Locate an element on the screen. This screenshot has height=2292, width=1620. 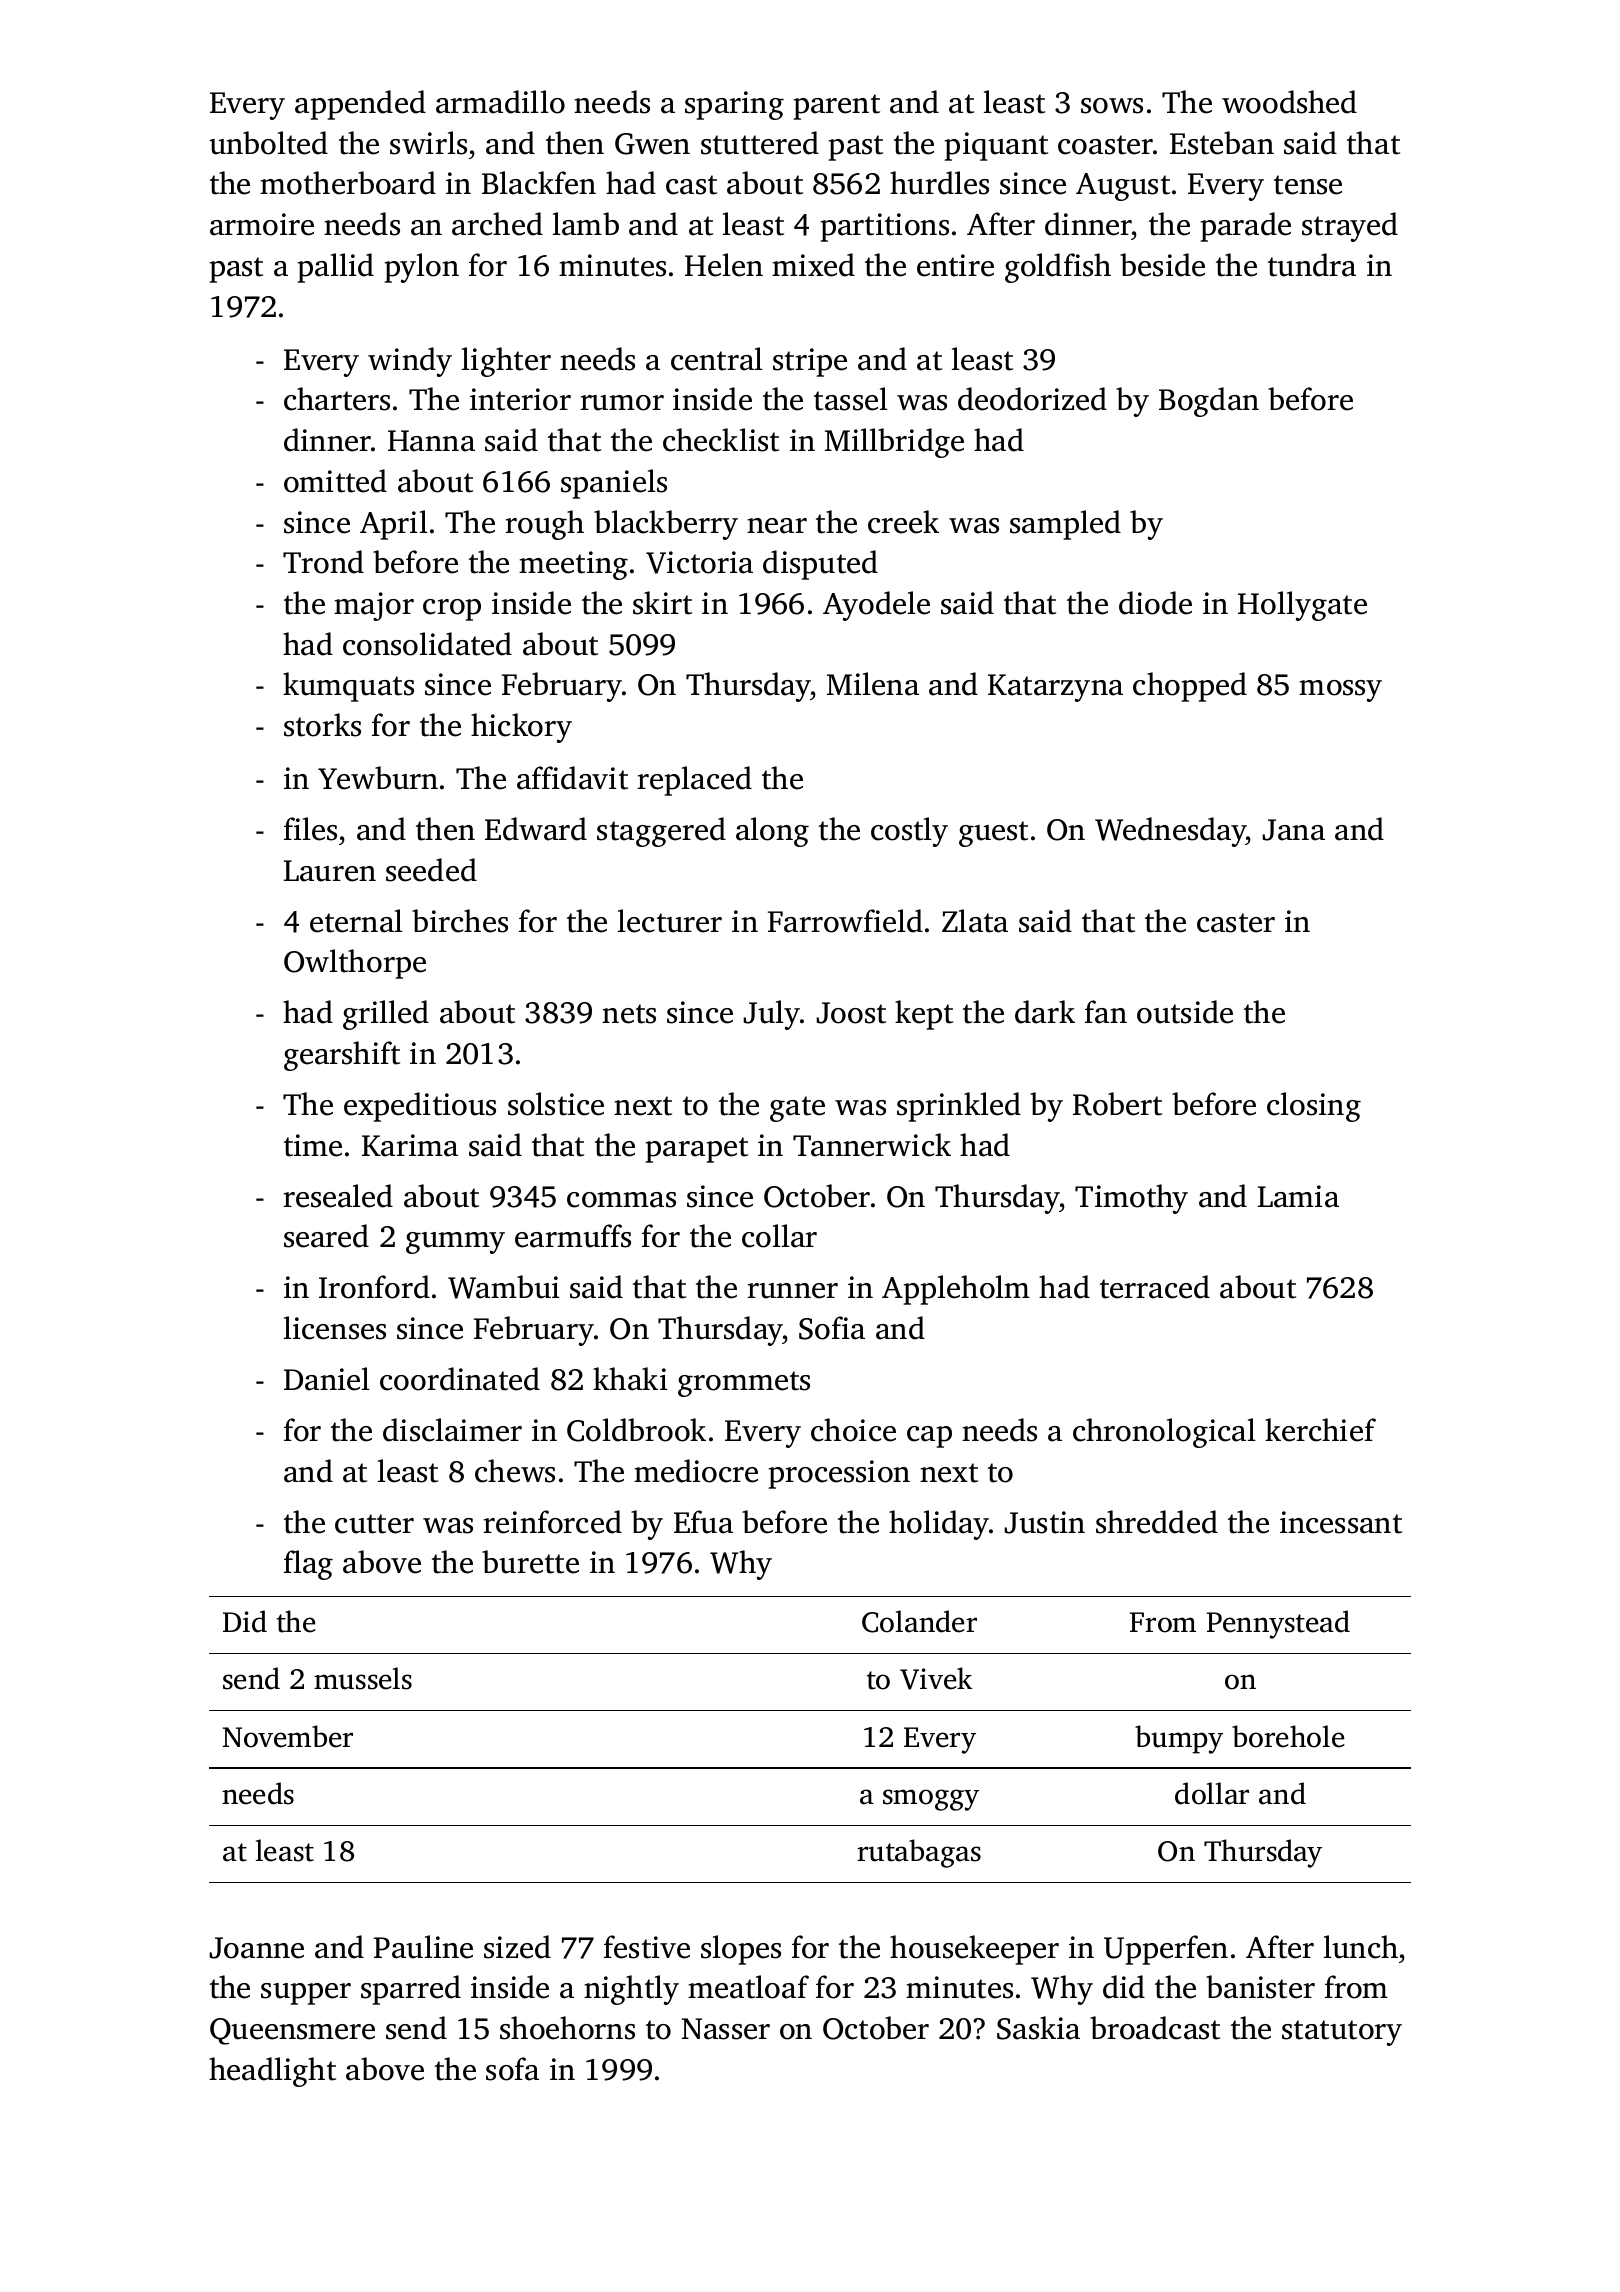
charters is located at coordinates (337, 399).
